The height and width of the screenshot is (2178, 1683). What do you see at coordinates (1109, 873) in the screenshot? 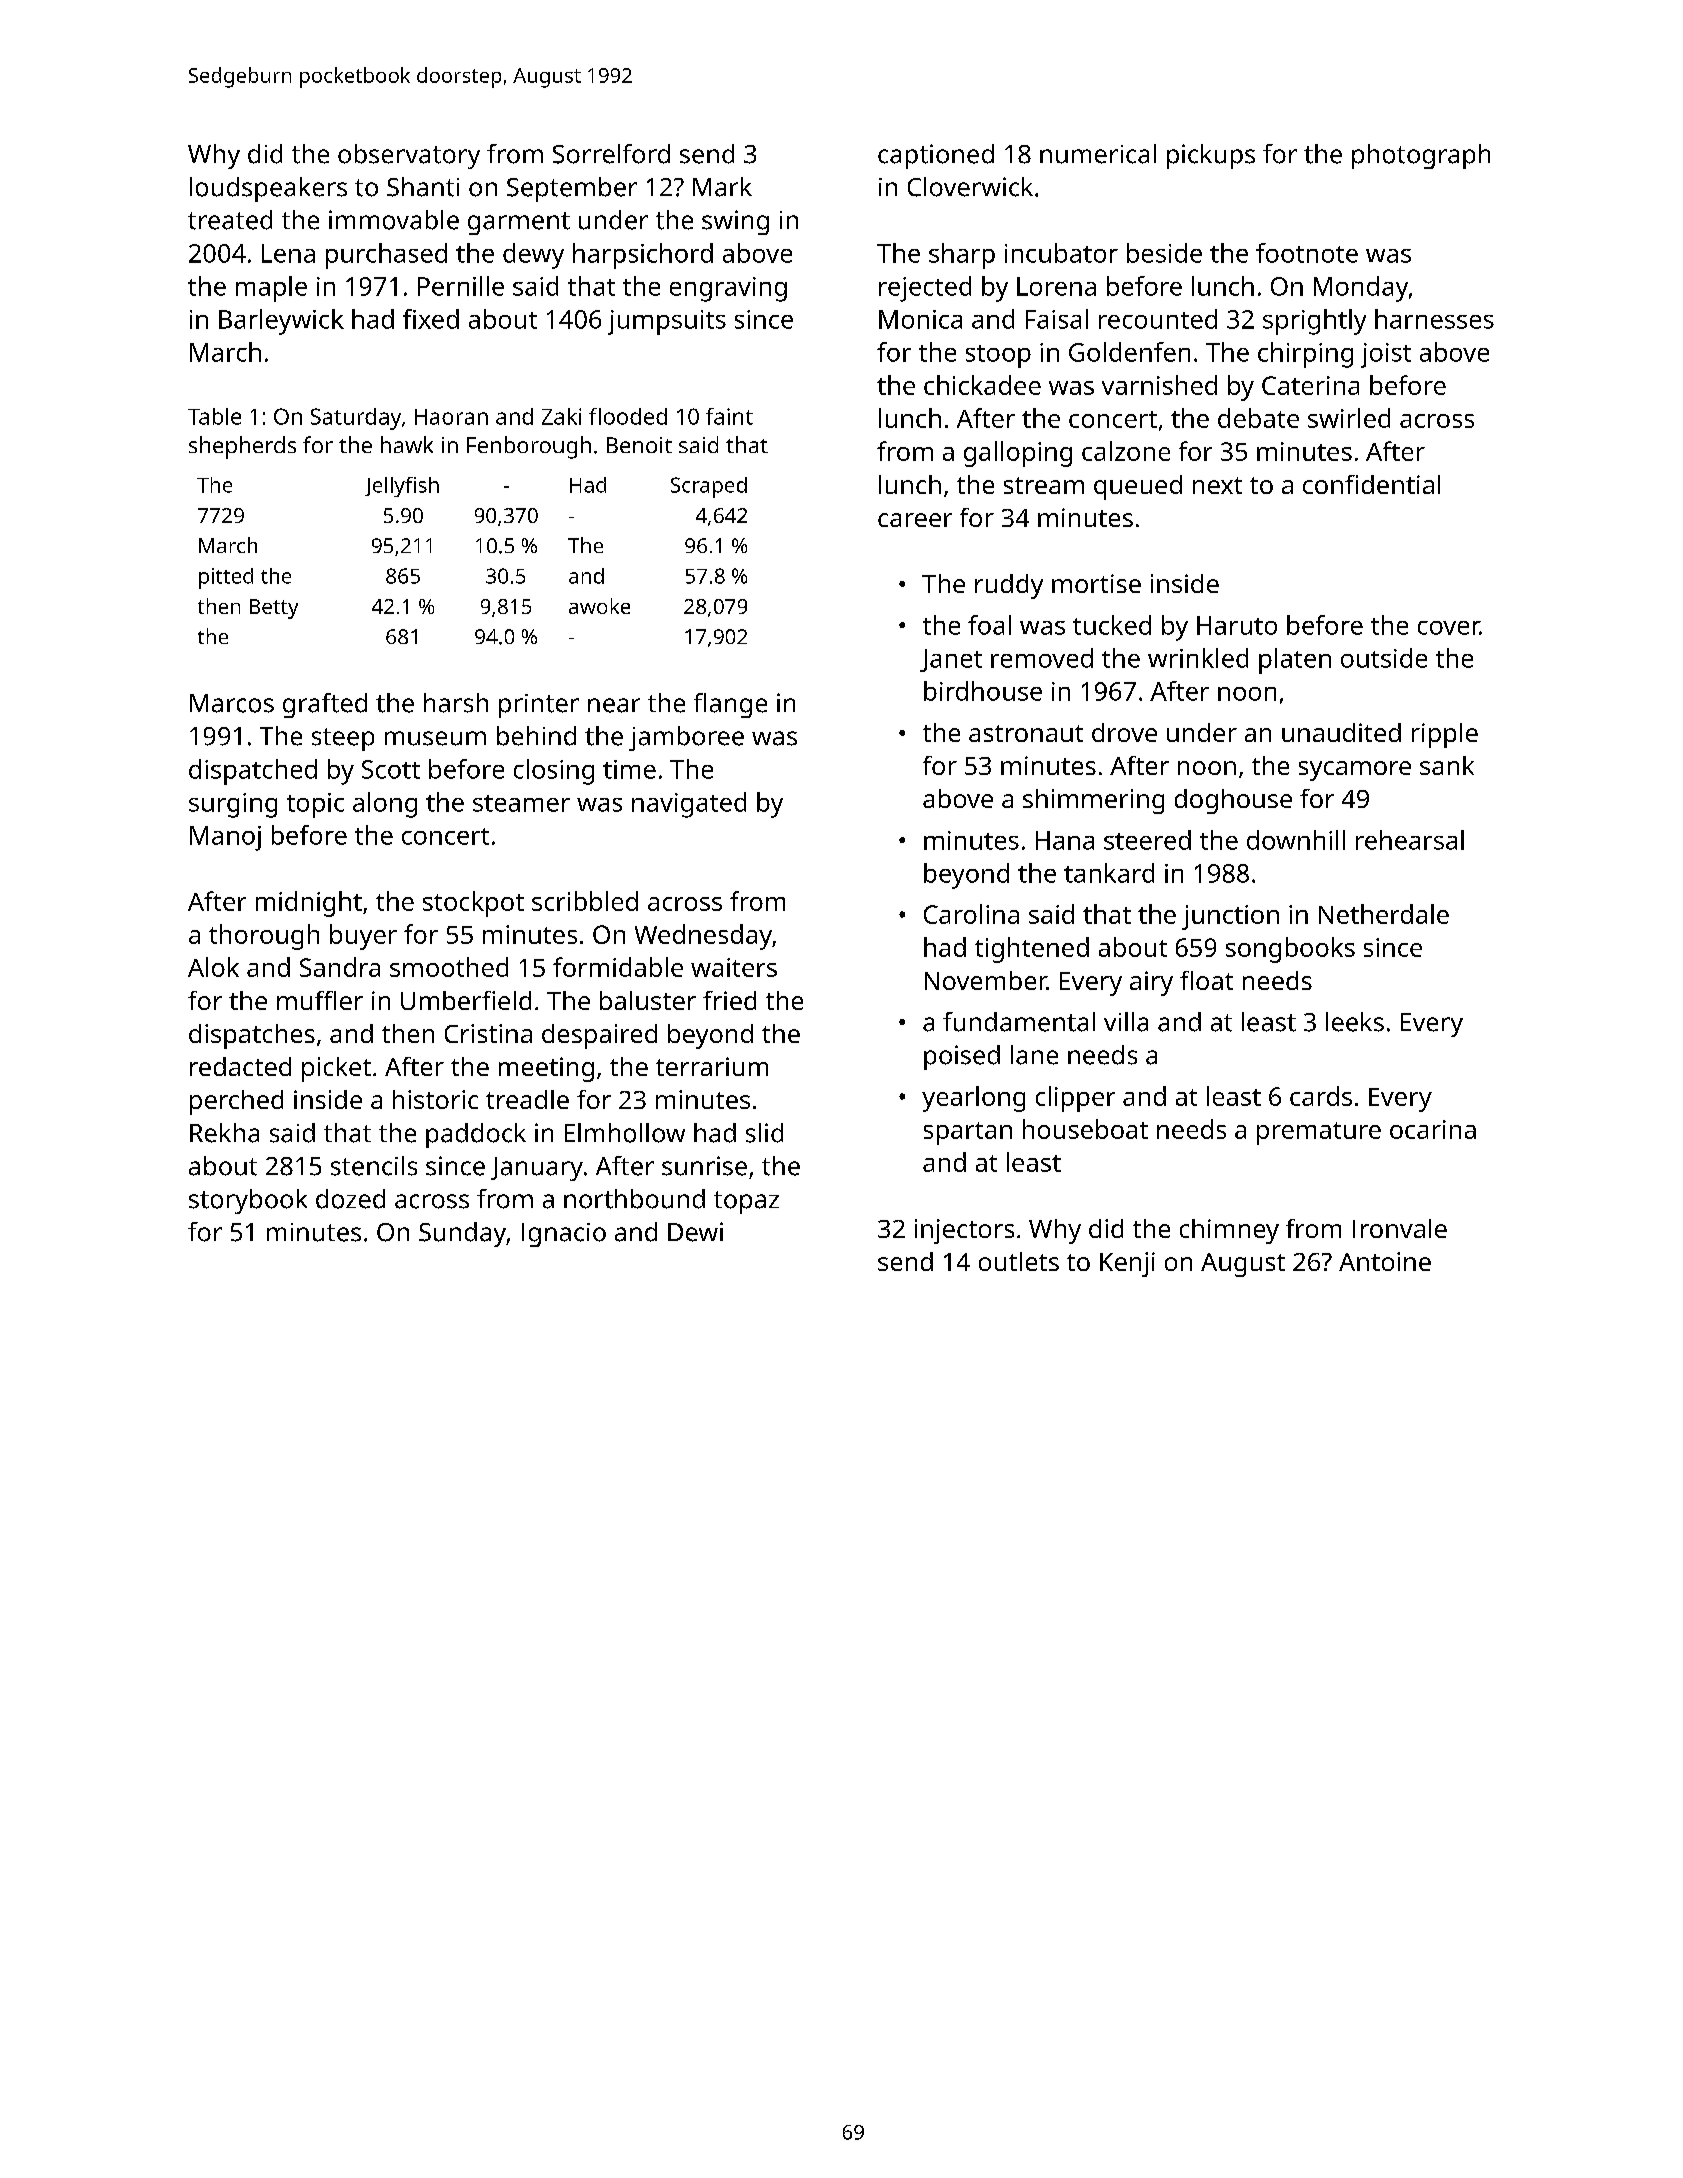
I see `tankard` at bounding box center [1109, 873].
